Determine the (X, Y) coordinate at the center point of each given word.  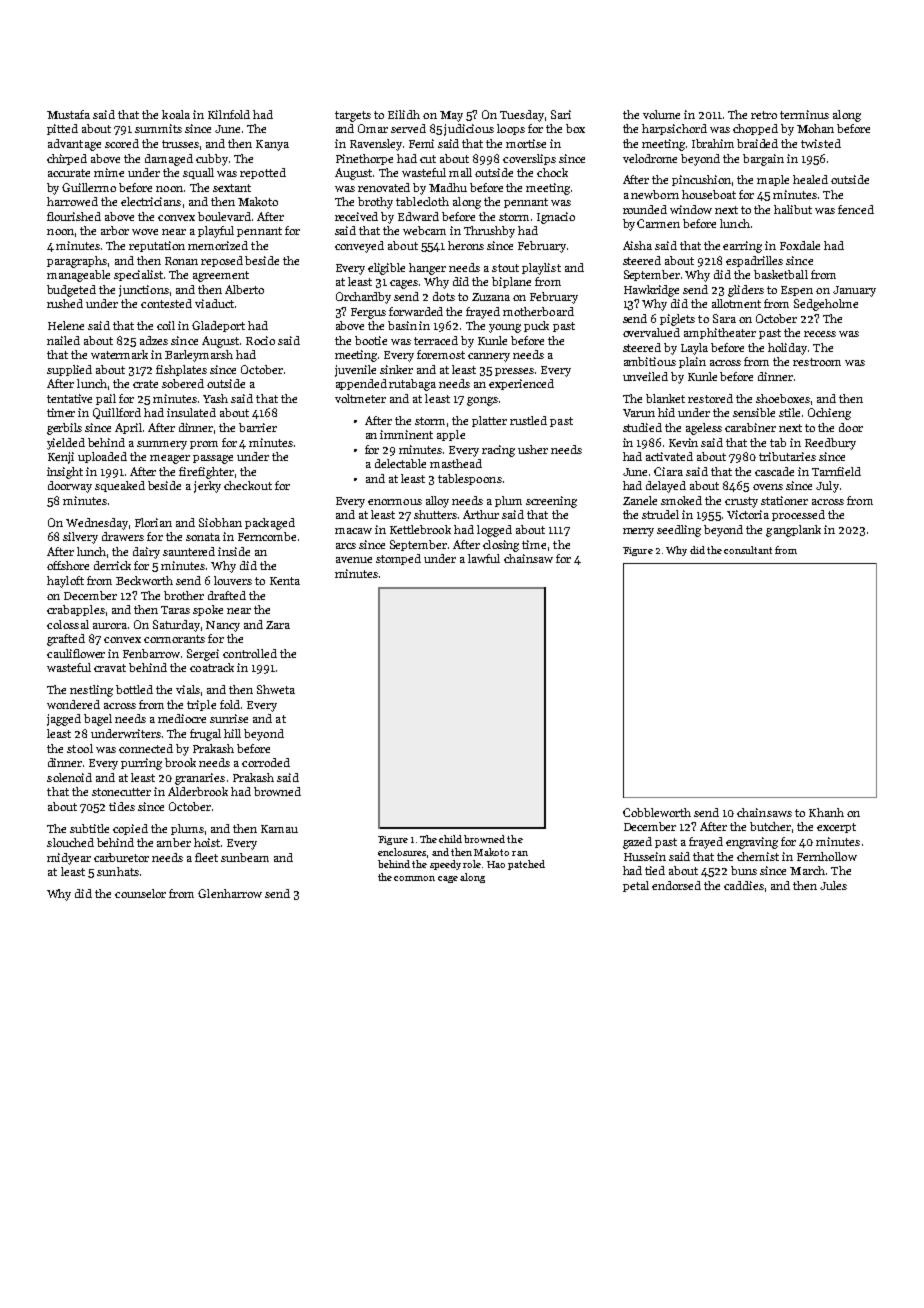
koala (176, 114)
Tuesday (522, 116)
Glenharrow (230, 893)
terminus (804, 114)
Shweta (276, 689)
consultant (748, 550)
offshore (68, 565)
